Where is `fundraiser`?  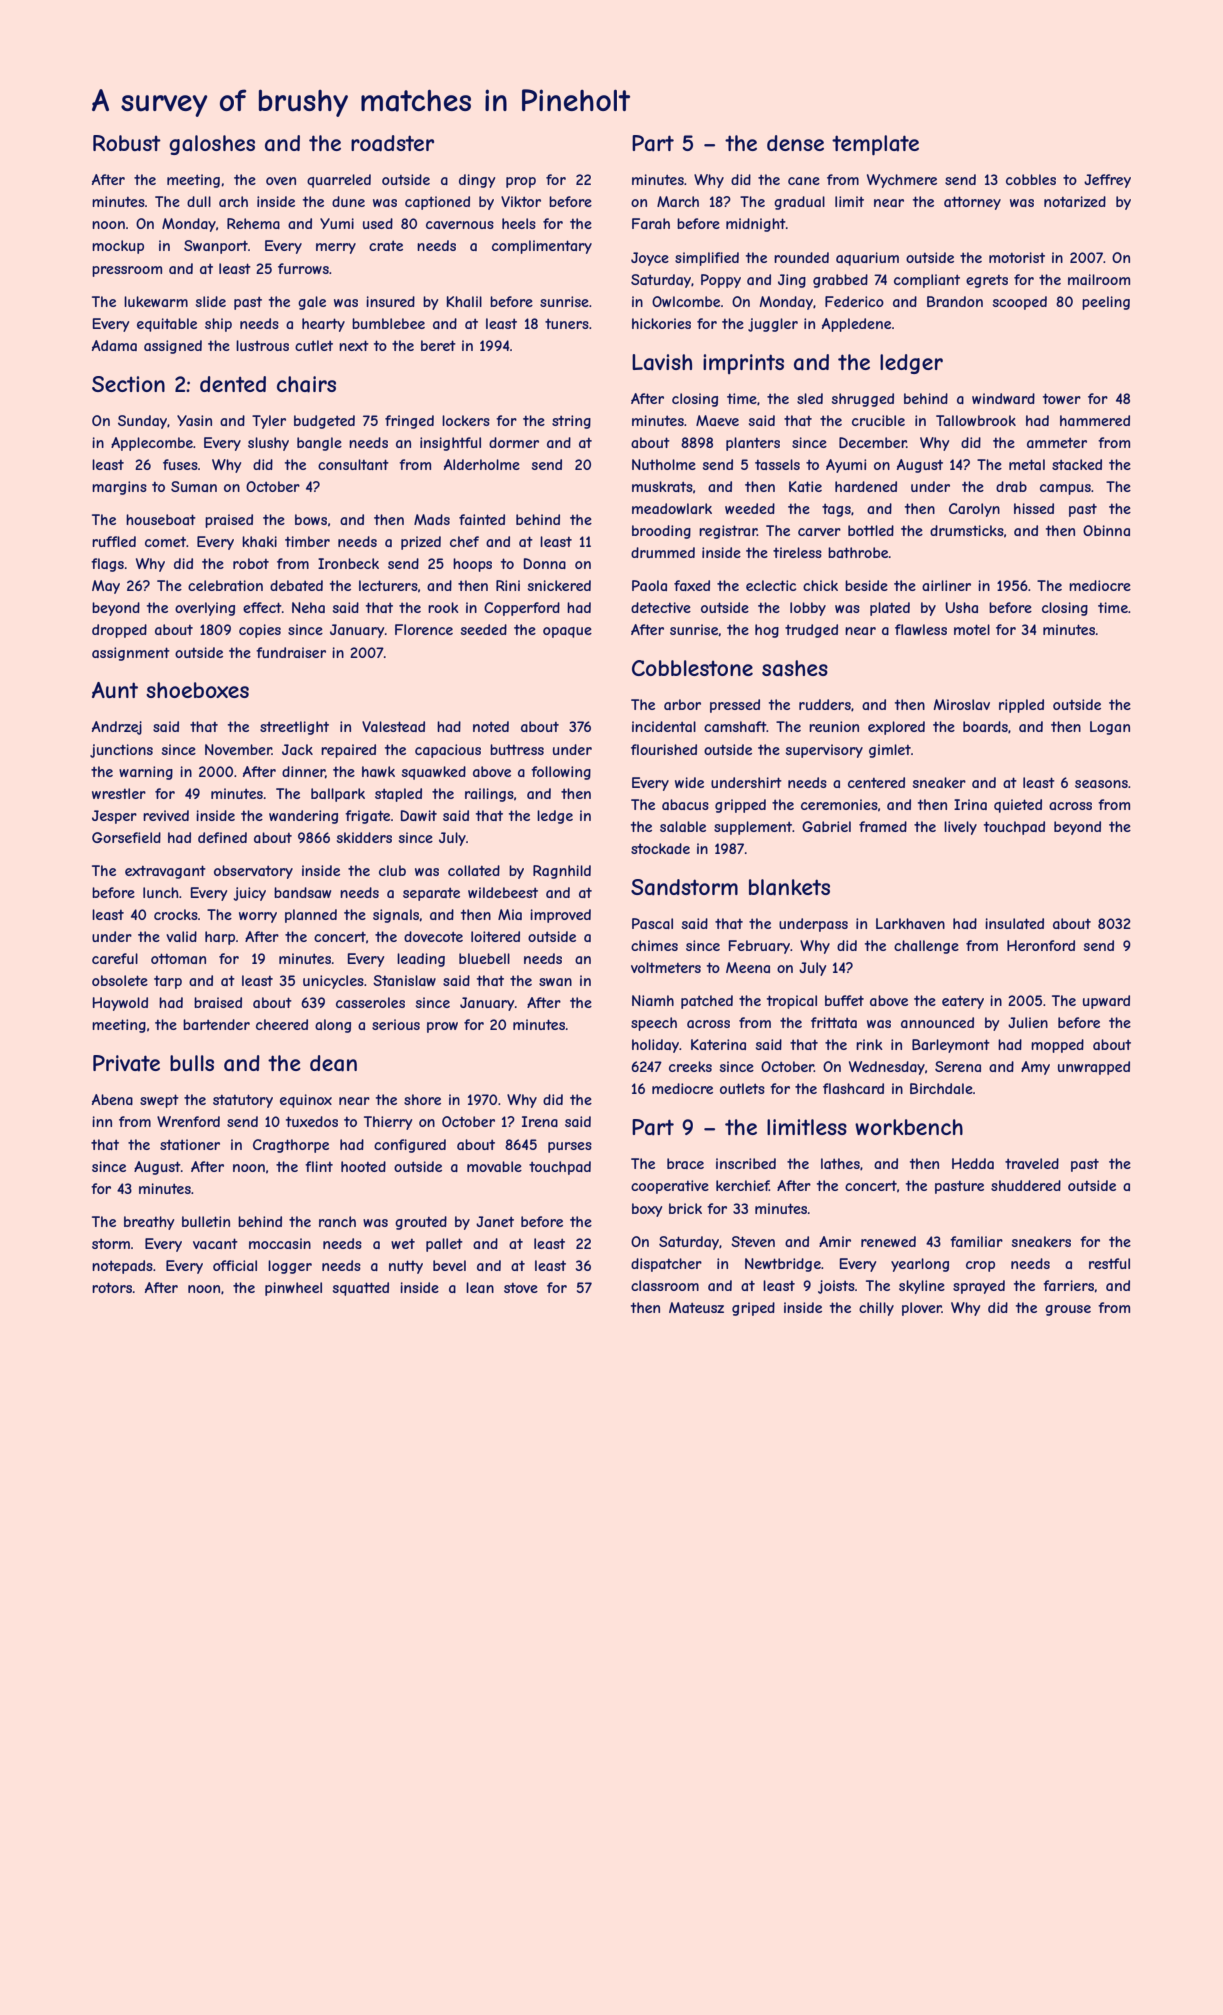
fundraiser is located at coordinates (291, 652).
